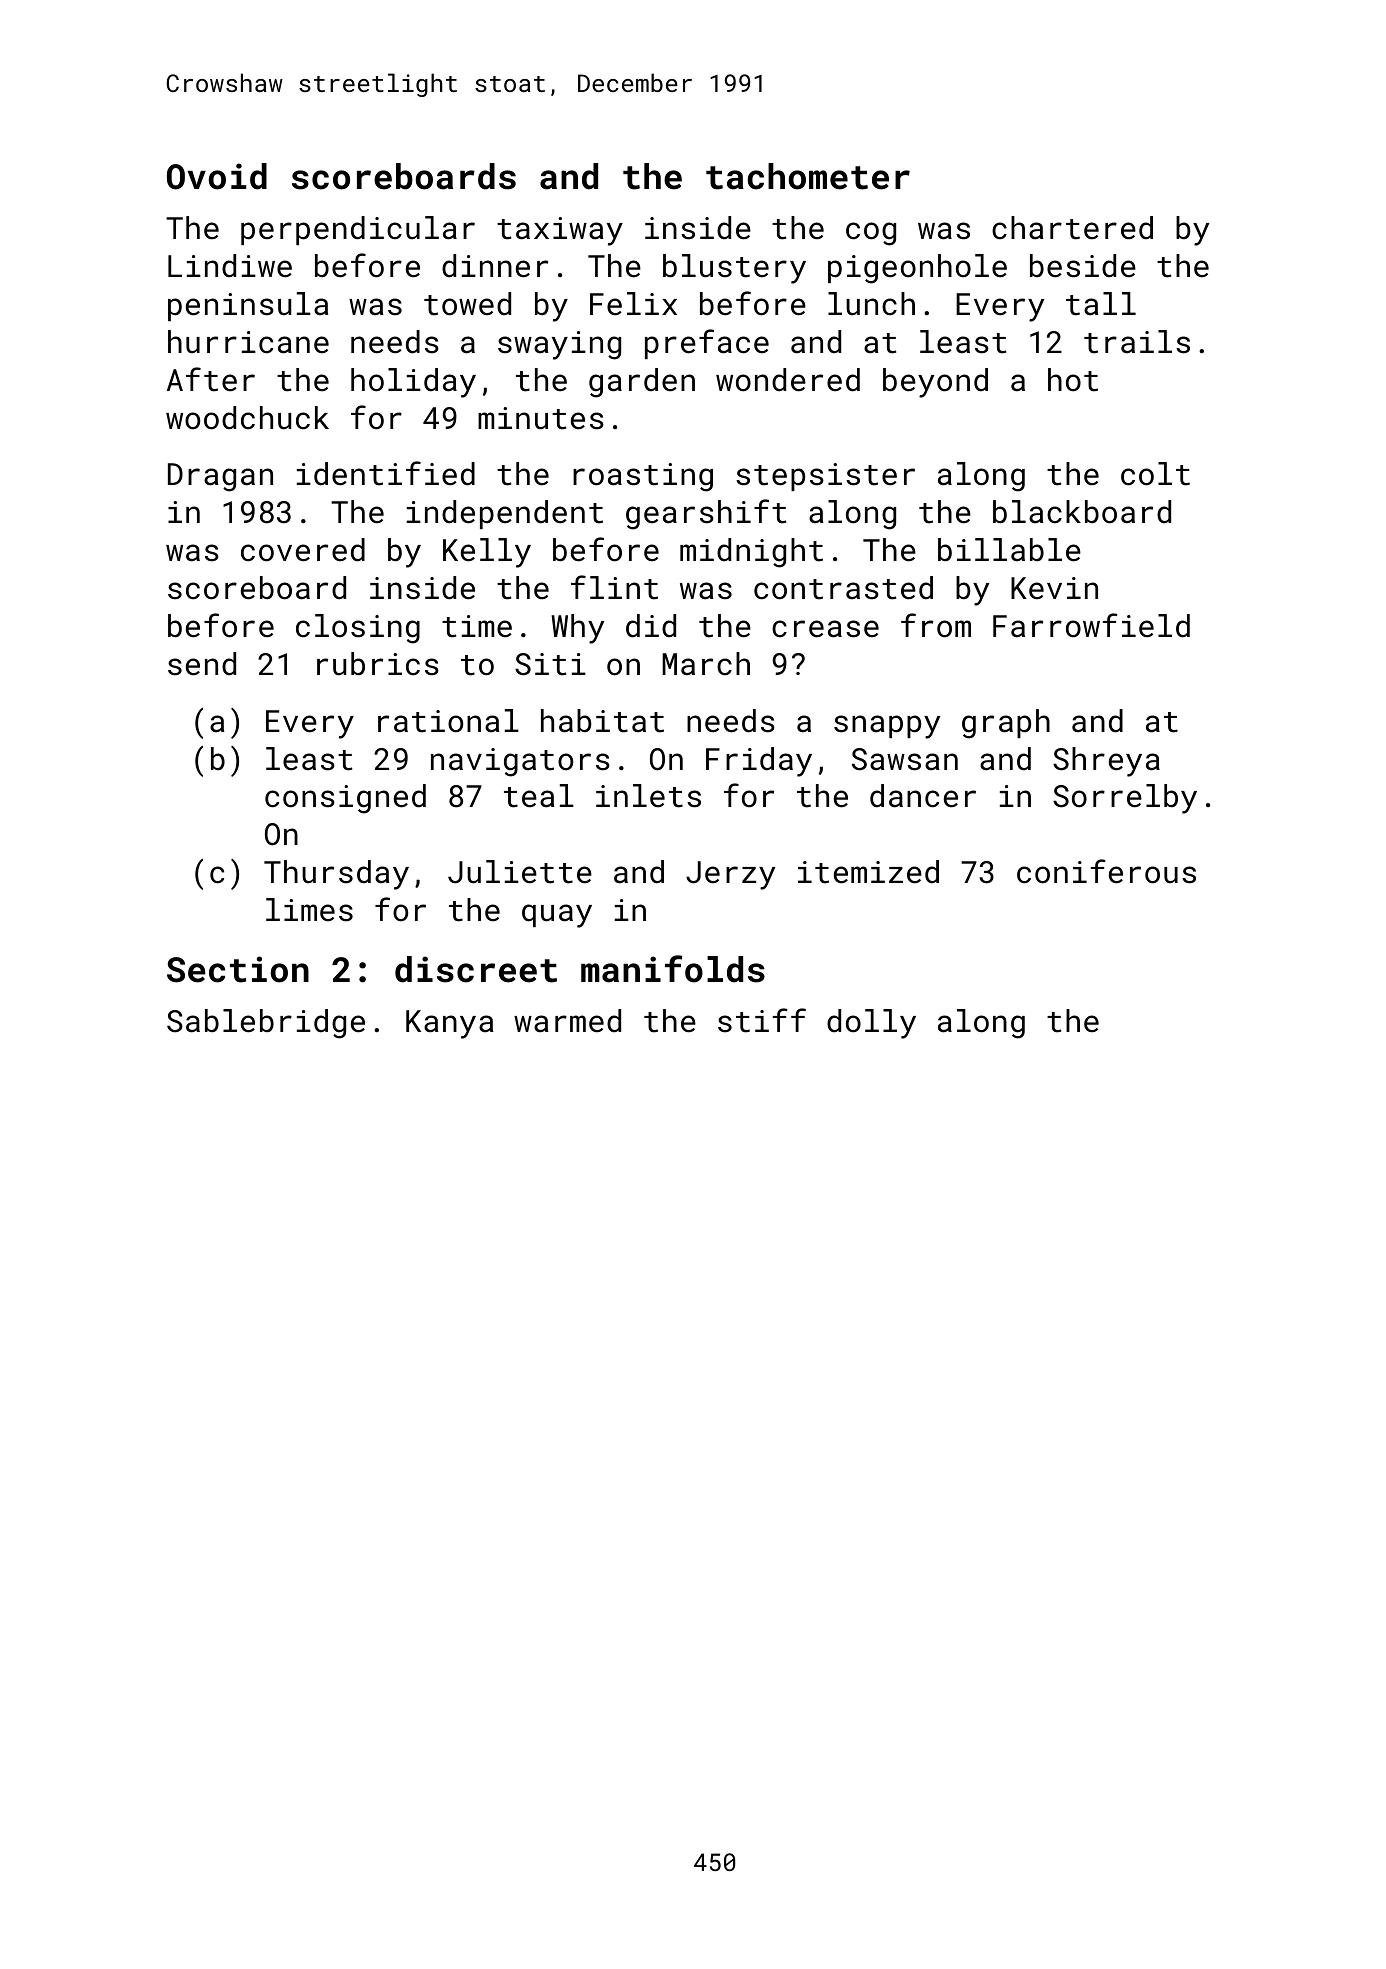 This page has height=1969, width=1386. Describe the element at coordinates (673, 969) in the page. I see `manifolds` at that location.
